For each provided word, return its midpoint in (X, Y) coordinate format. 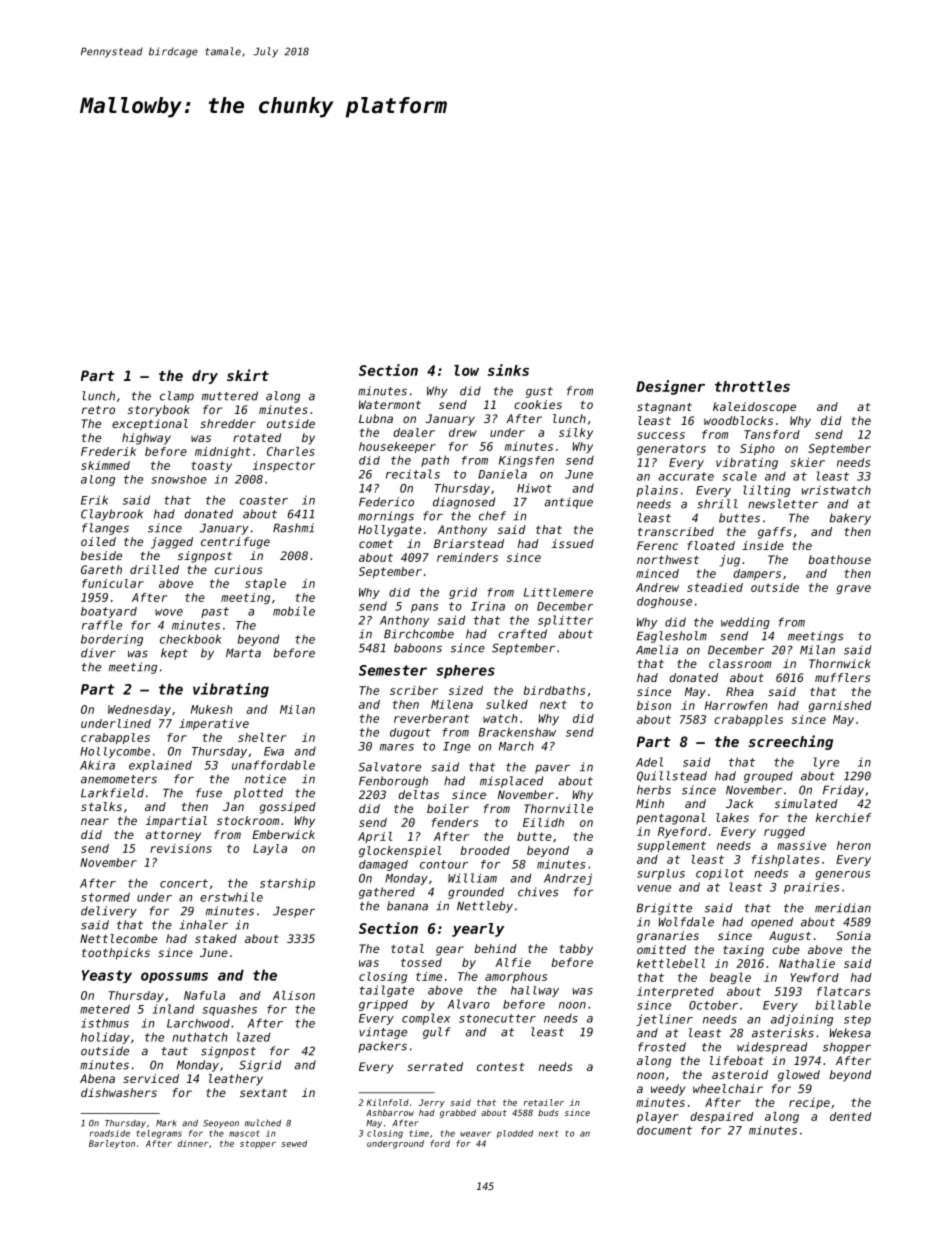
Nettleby (485, 907)
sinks (508, 370)
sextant (263, 1093)
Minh (650, 803)
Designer (670, 387)
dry (205, 377)
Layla (270, 849)
